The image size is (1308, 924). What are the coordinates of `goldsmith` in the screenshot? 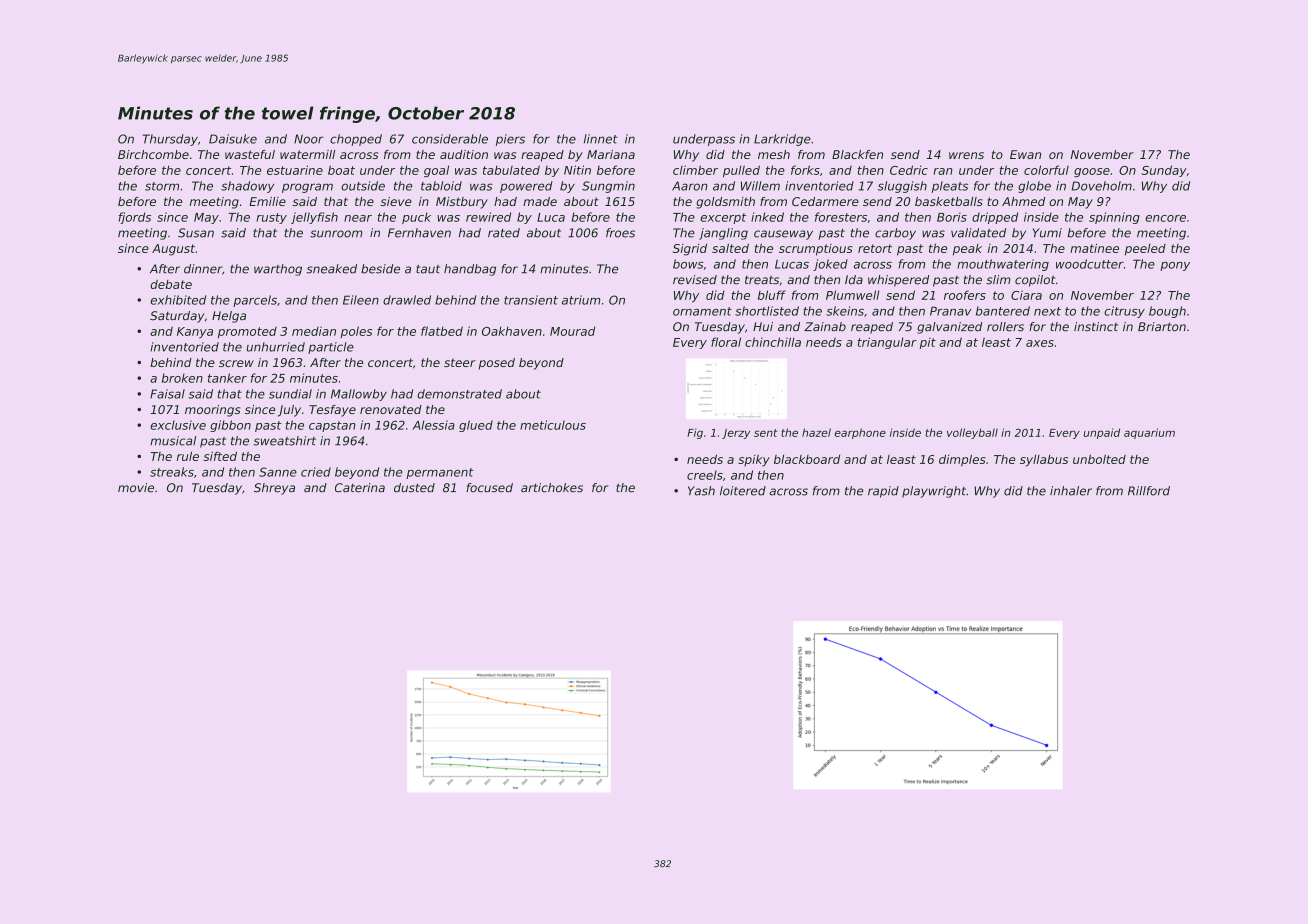 It's located at (725, 203).
